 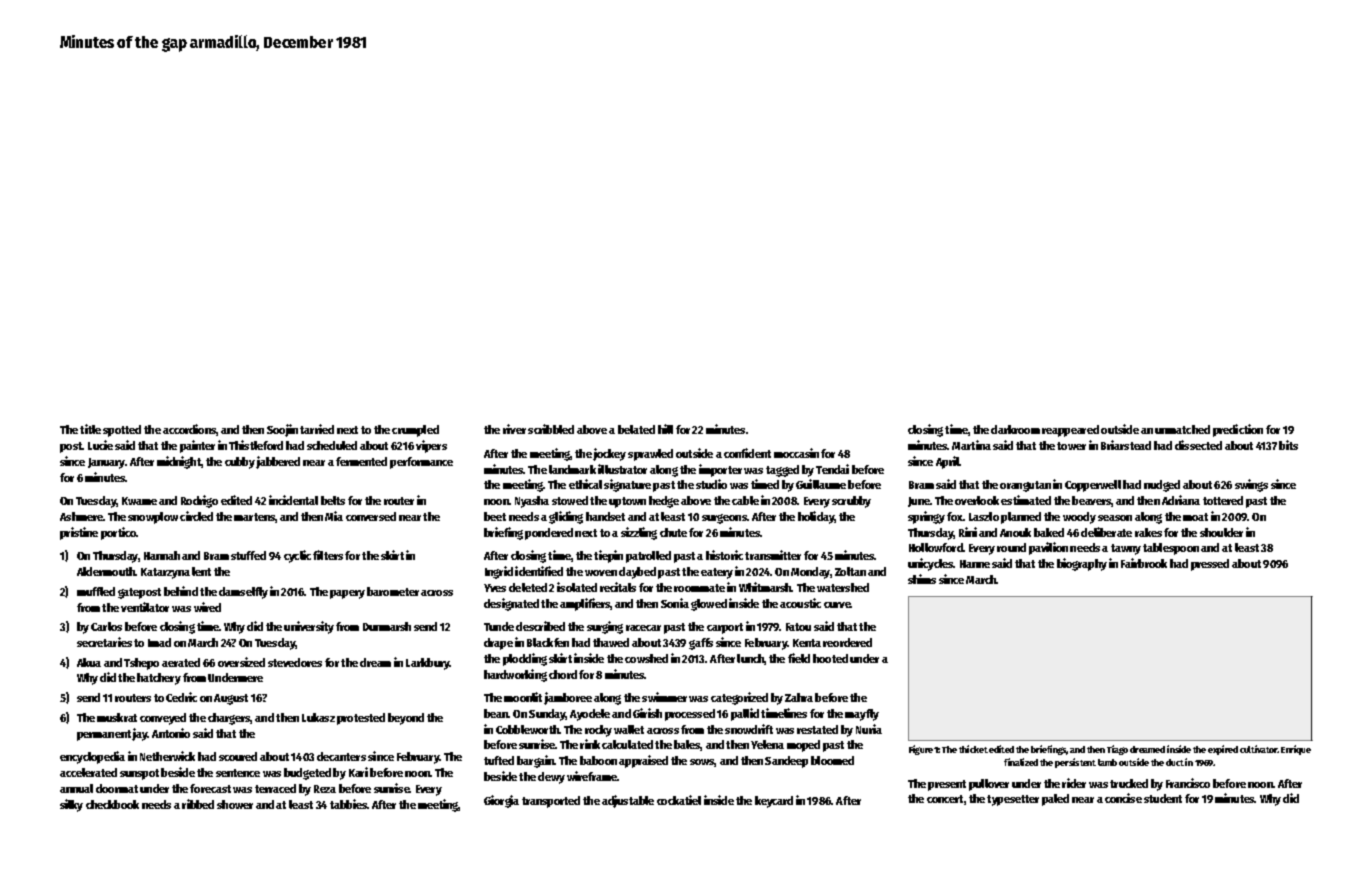 I want to click on Zoltan, so click(x=850, y=571).
